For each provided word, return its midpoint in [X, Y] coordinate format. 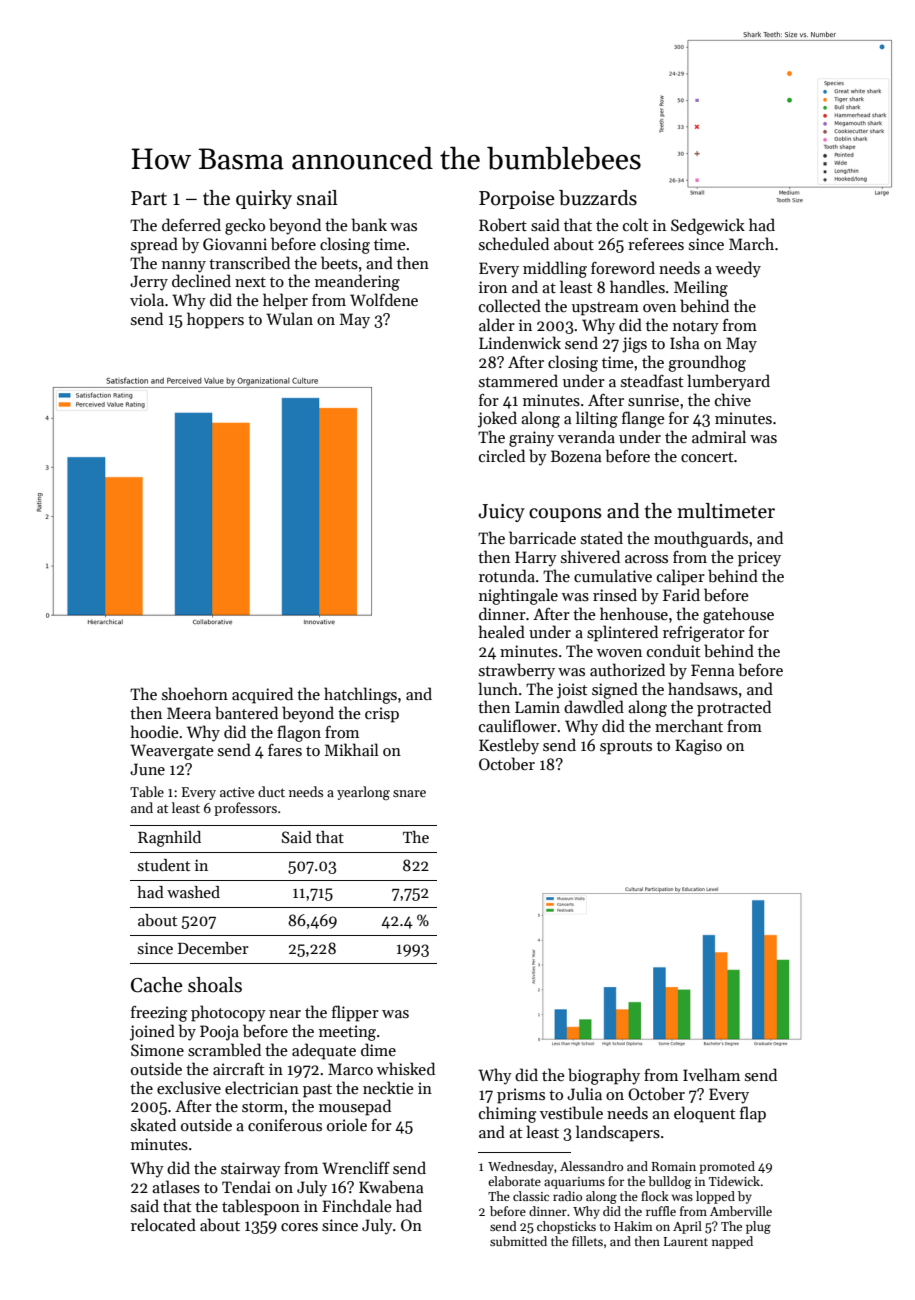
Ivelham [711, 1074]
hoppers [215, 320]
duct [271, 791]
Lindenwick [520, 342]
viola [147, 299]
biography [604, 1076]
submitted [518, 1241]
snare [409, 793]
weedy [738, 269]
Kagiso [698, 747]
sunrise [653, 400]
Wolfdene [384, 299]
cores [299, 1227]
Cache [157, 985]
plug [758, 1227]
